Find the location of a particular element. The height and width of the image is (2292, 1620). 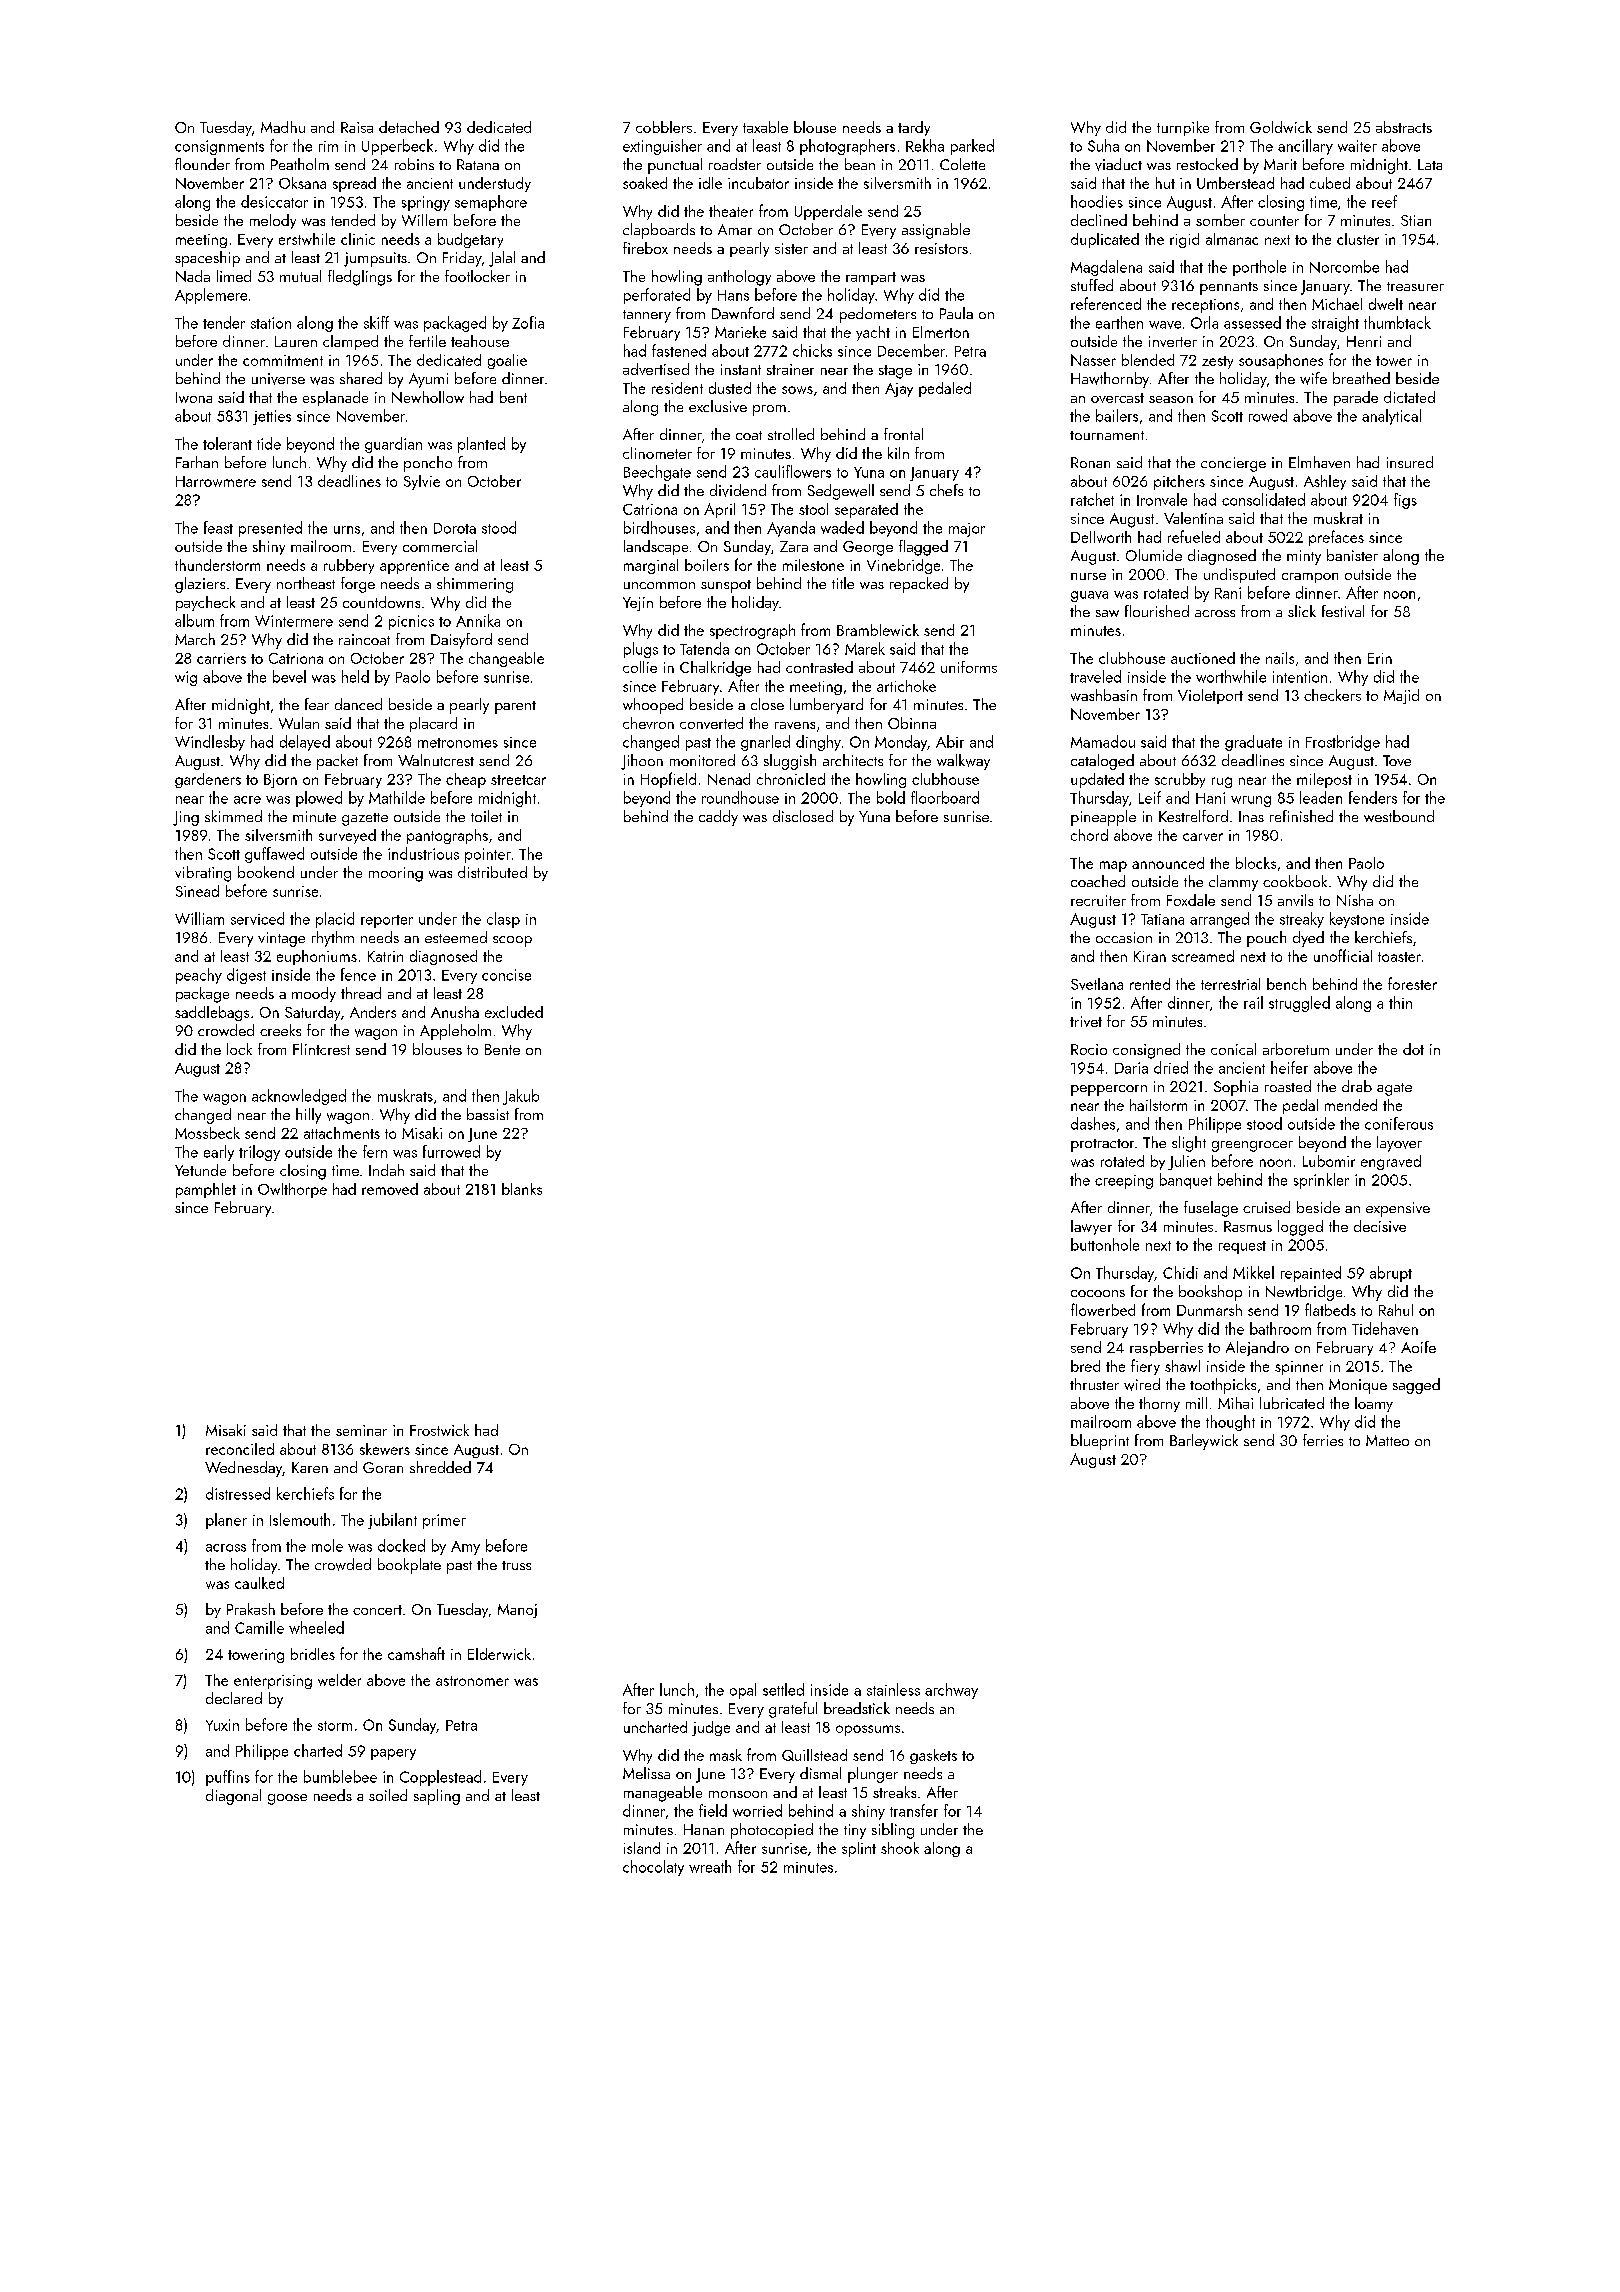

turnpike is located at coordinates (1183, 128).
